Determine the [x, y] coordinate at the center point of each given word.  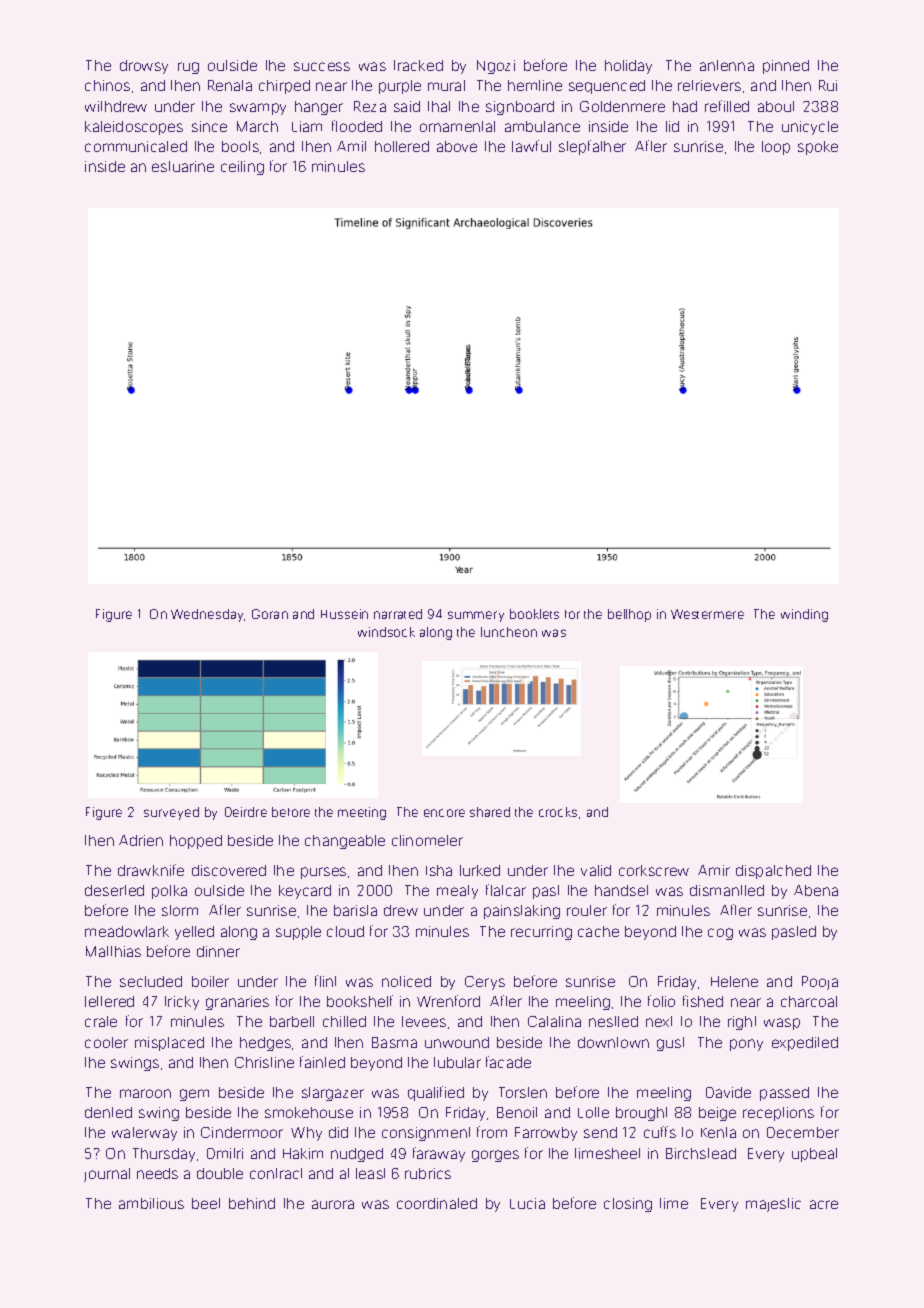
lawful [531, 146]
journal [107, 1175]
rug [188, 68]
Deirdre [246, 812]
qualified [436, 1093]
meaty [457, 892]
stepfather [592, 147]
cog [720, 934]
